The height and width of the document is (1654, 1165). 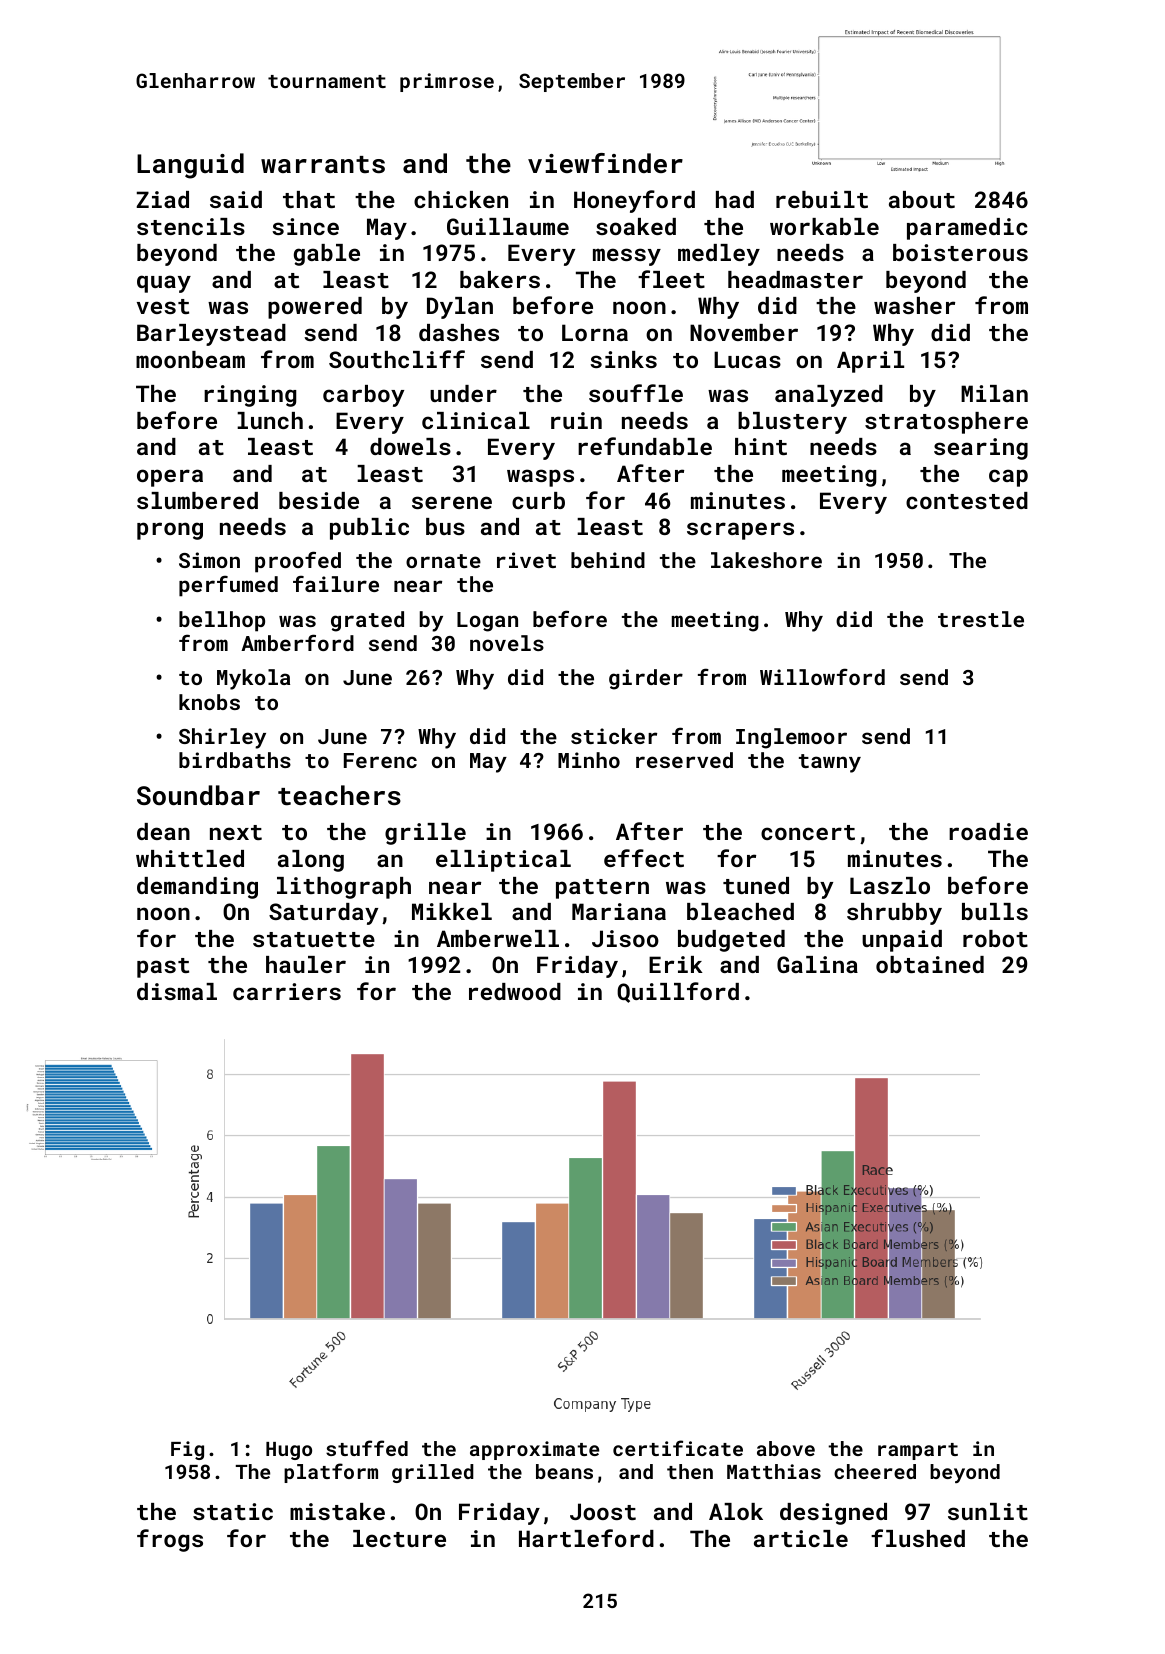 I want to click on wasps, so click(x=540, y=478).
